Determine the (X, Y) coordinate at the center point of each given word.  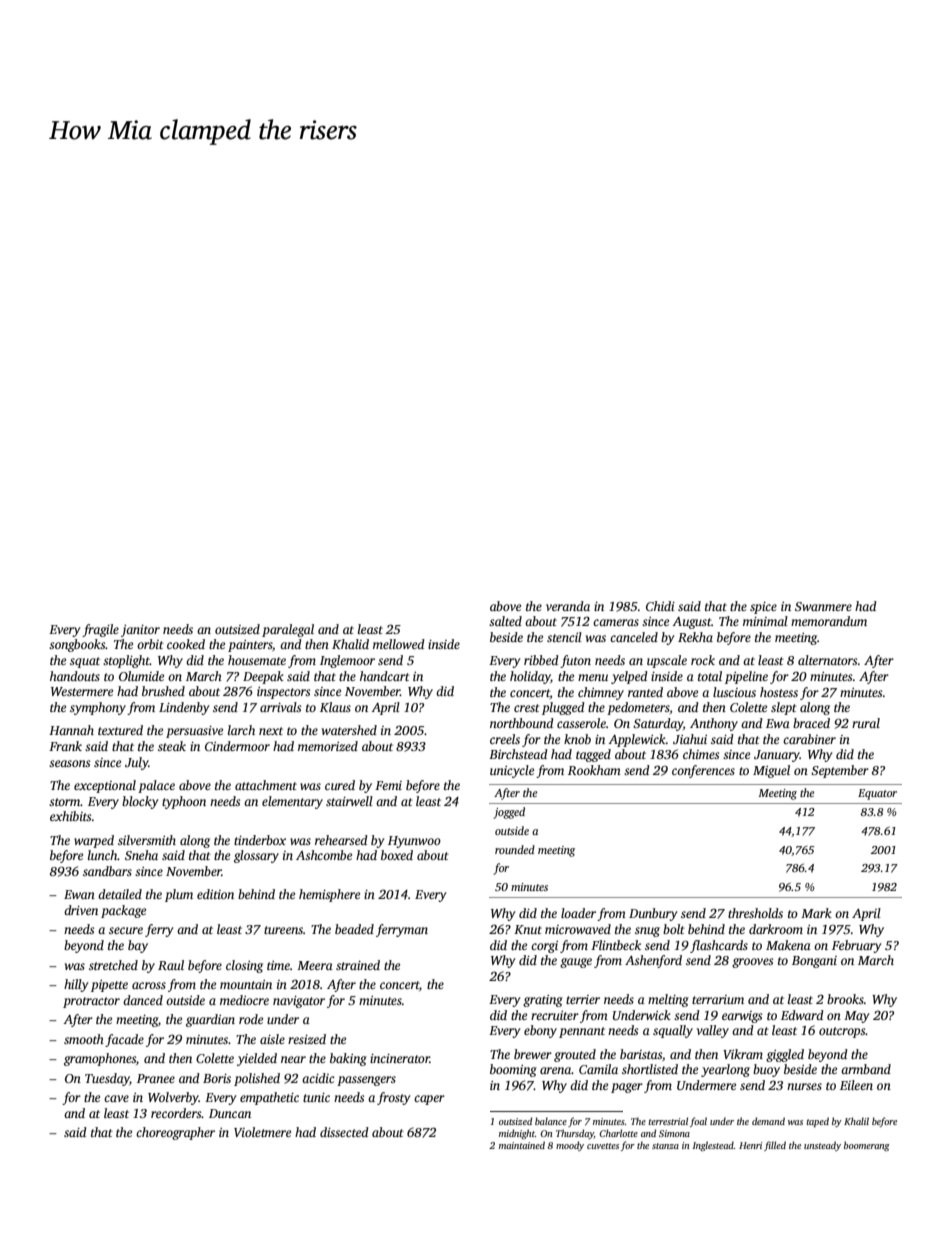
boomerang (866, 1146)
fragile (100, 630)
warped (94, 841)
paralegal (288, 630)
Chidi (660, 606)
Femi (388, 785)
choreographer (175, 1133)
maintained (522, 1145)
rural (866, 723)
